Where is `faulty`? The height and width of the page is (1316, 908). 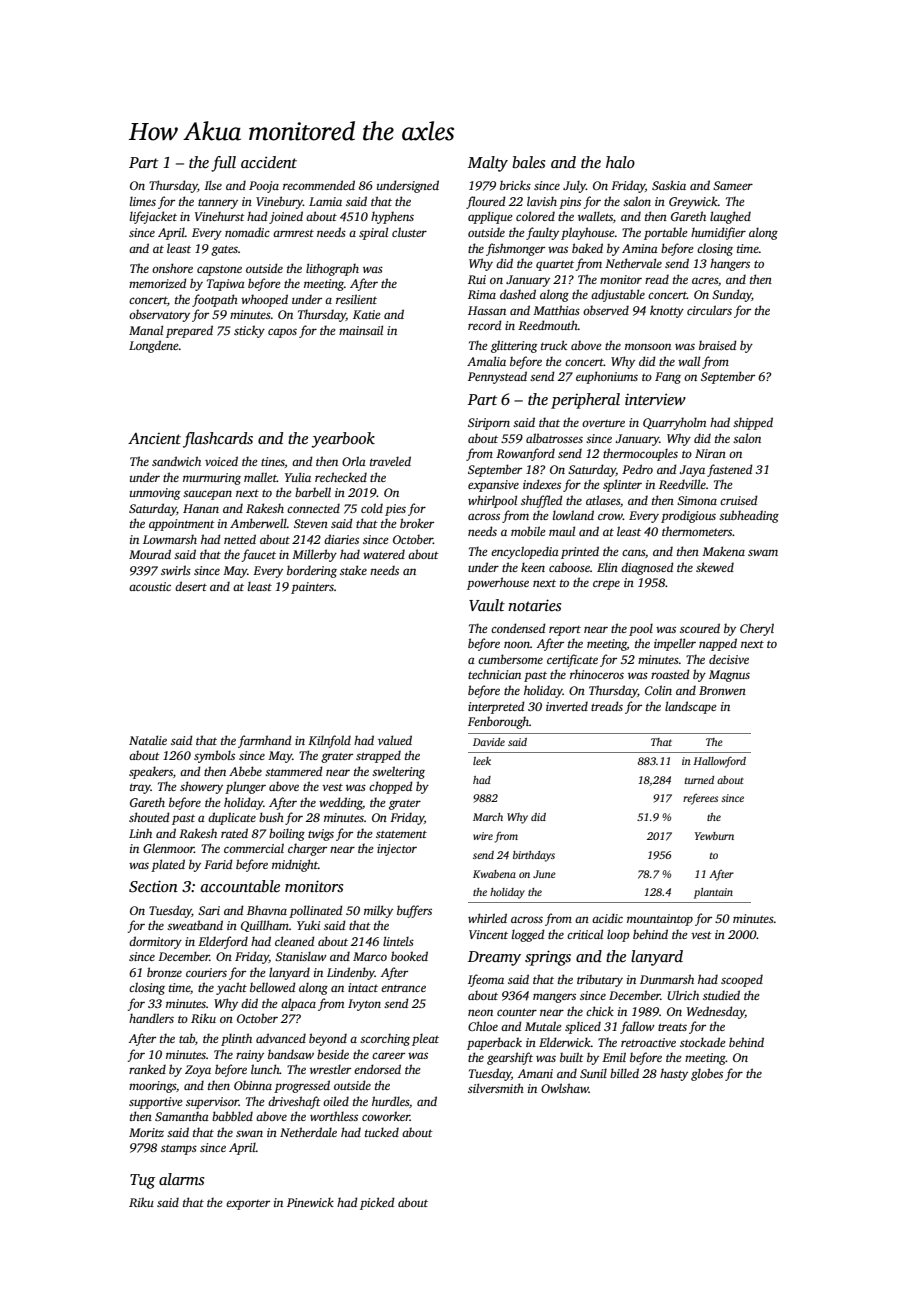 faulty is located at coordinates (542, 233).
